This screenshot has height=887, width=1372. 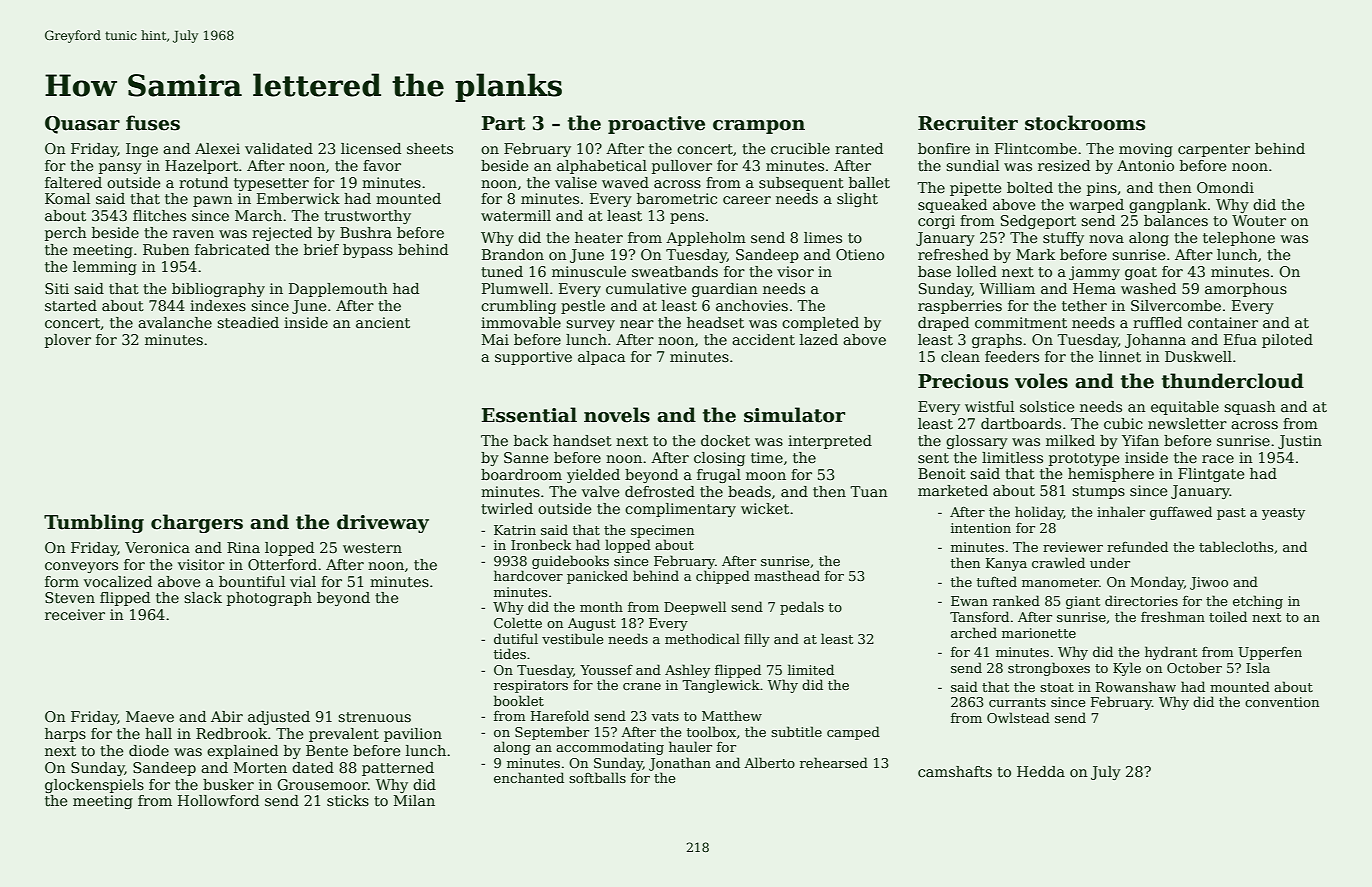 What do you see at coordinates (260, 767) in the screenshot?
I see `Morten` at bounding box center [260, 767].
